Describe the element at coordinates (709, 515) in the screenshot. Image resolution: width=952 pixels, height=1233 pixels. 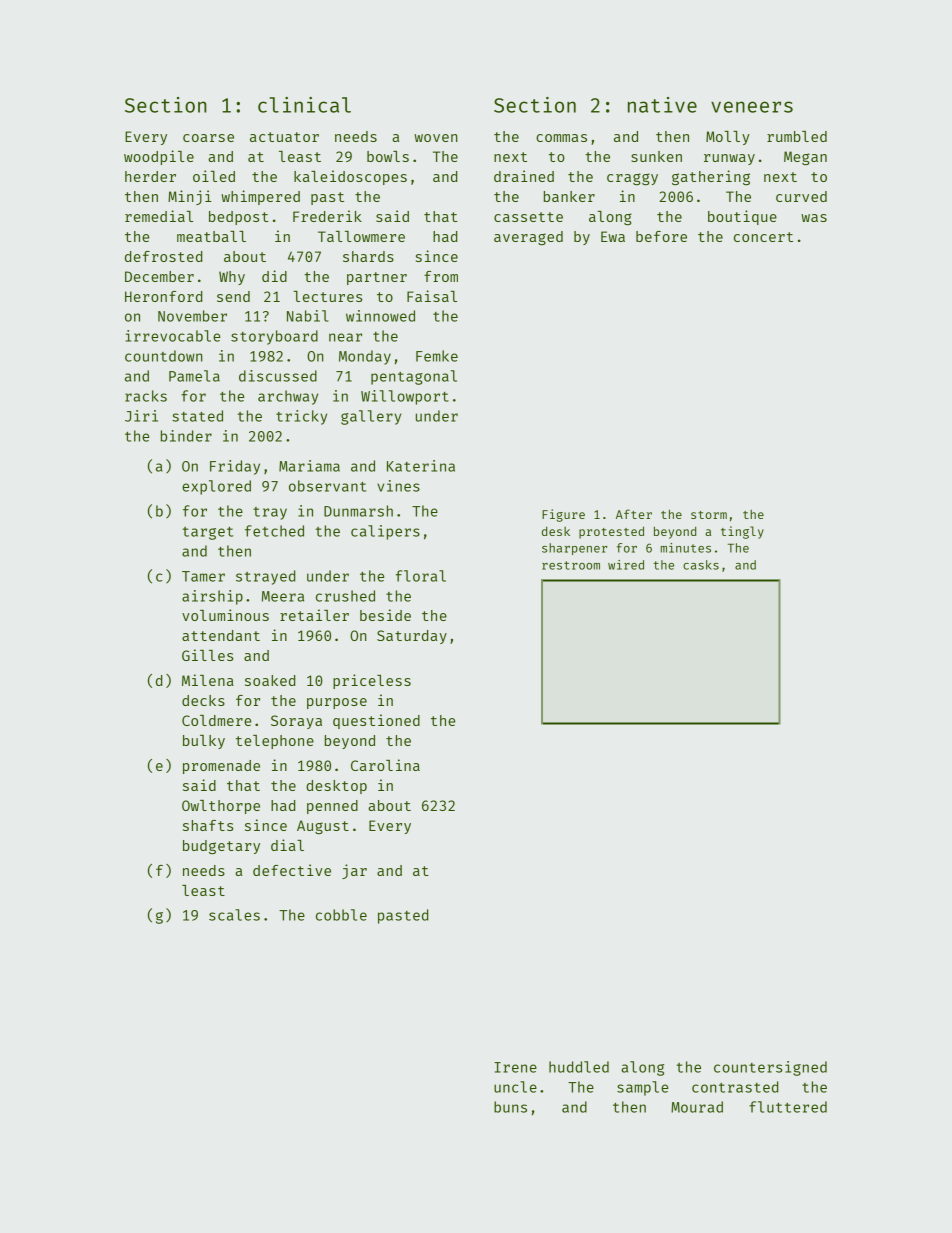
I see `storm` at that location.
